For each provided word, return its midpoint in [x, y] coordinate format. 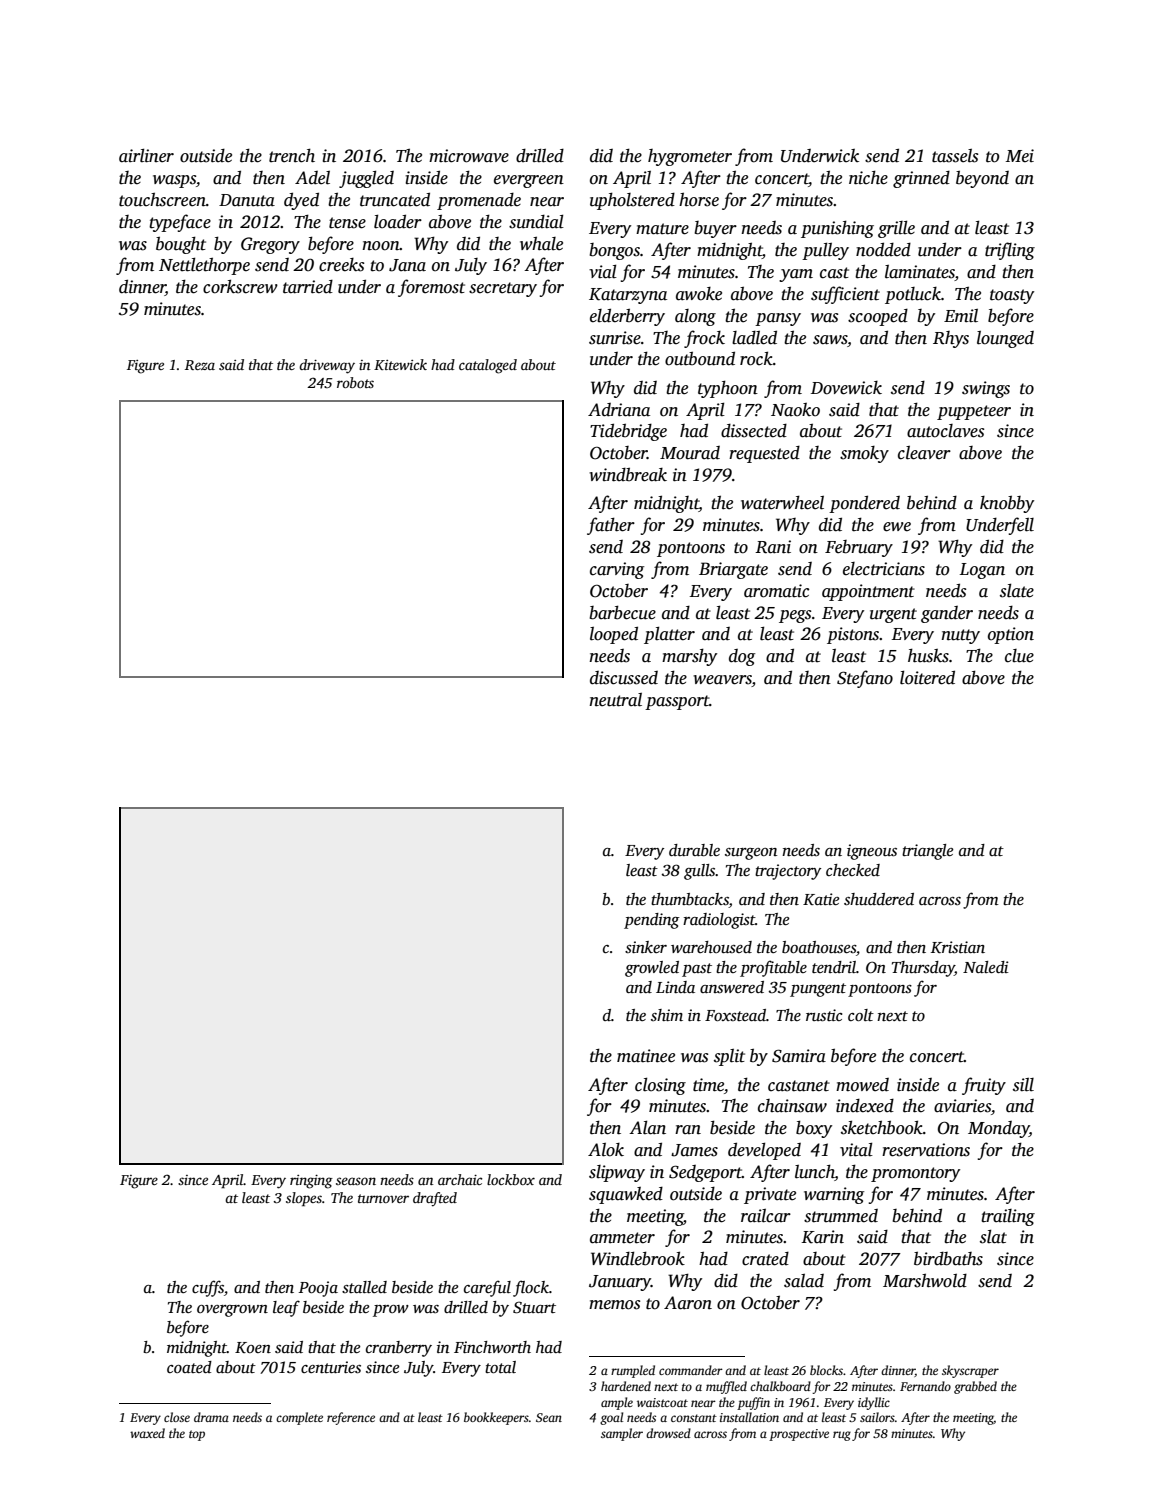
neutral [615, 700]
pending [652, 921]
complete [299, 1418]
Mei [1020, 156]
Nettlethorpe [204, 266]
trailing [1008, 1217]
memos [614, 1305]
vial [603, 271]
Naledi [986, 967]
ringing [311, 1182]
